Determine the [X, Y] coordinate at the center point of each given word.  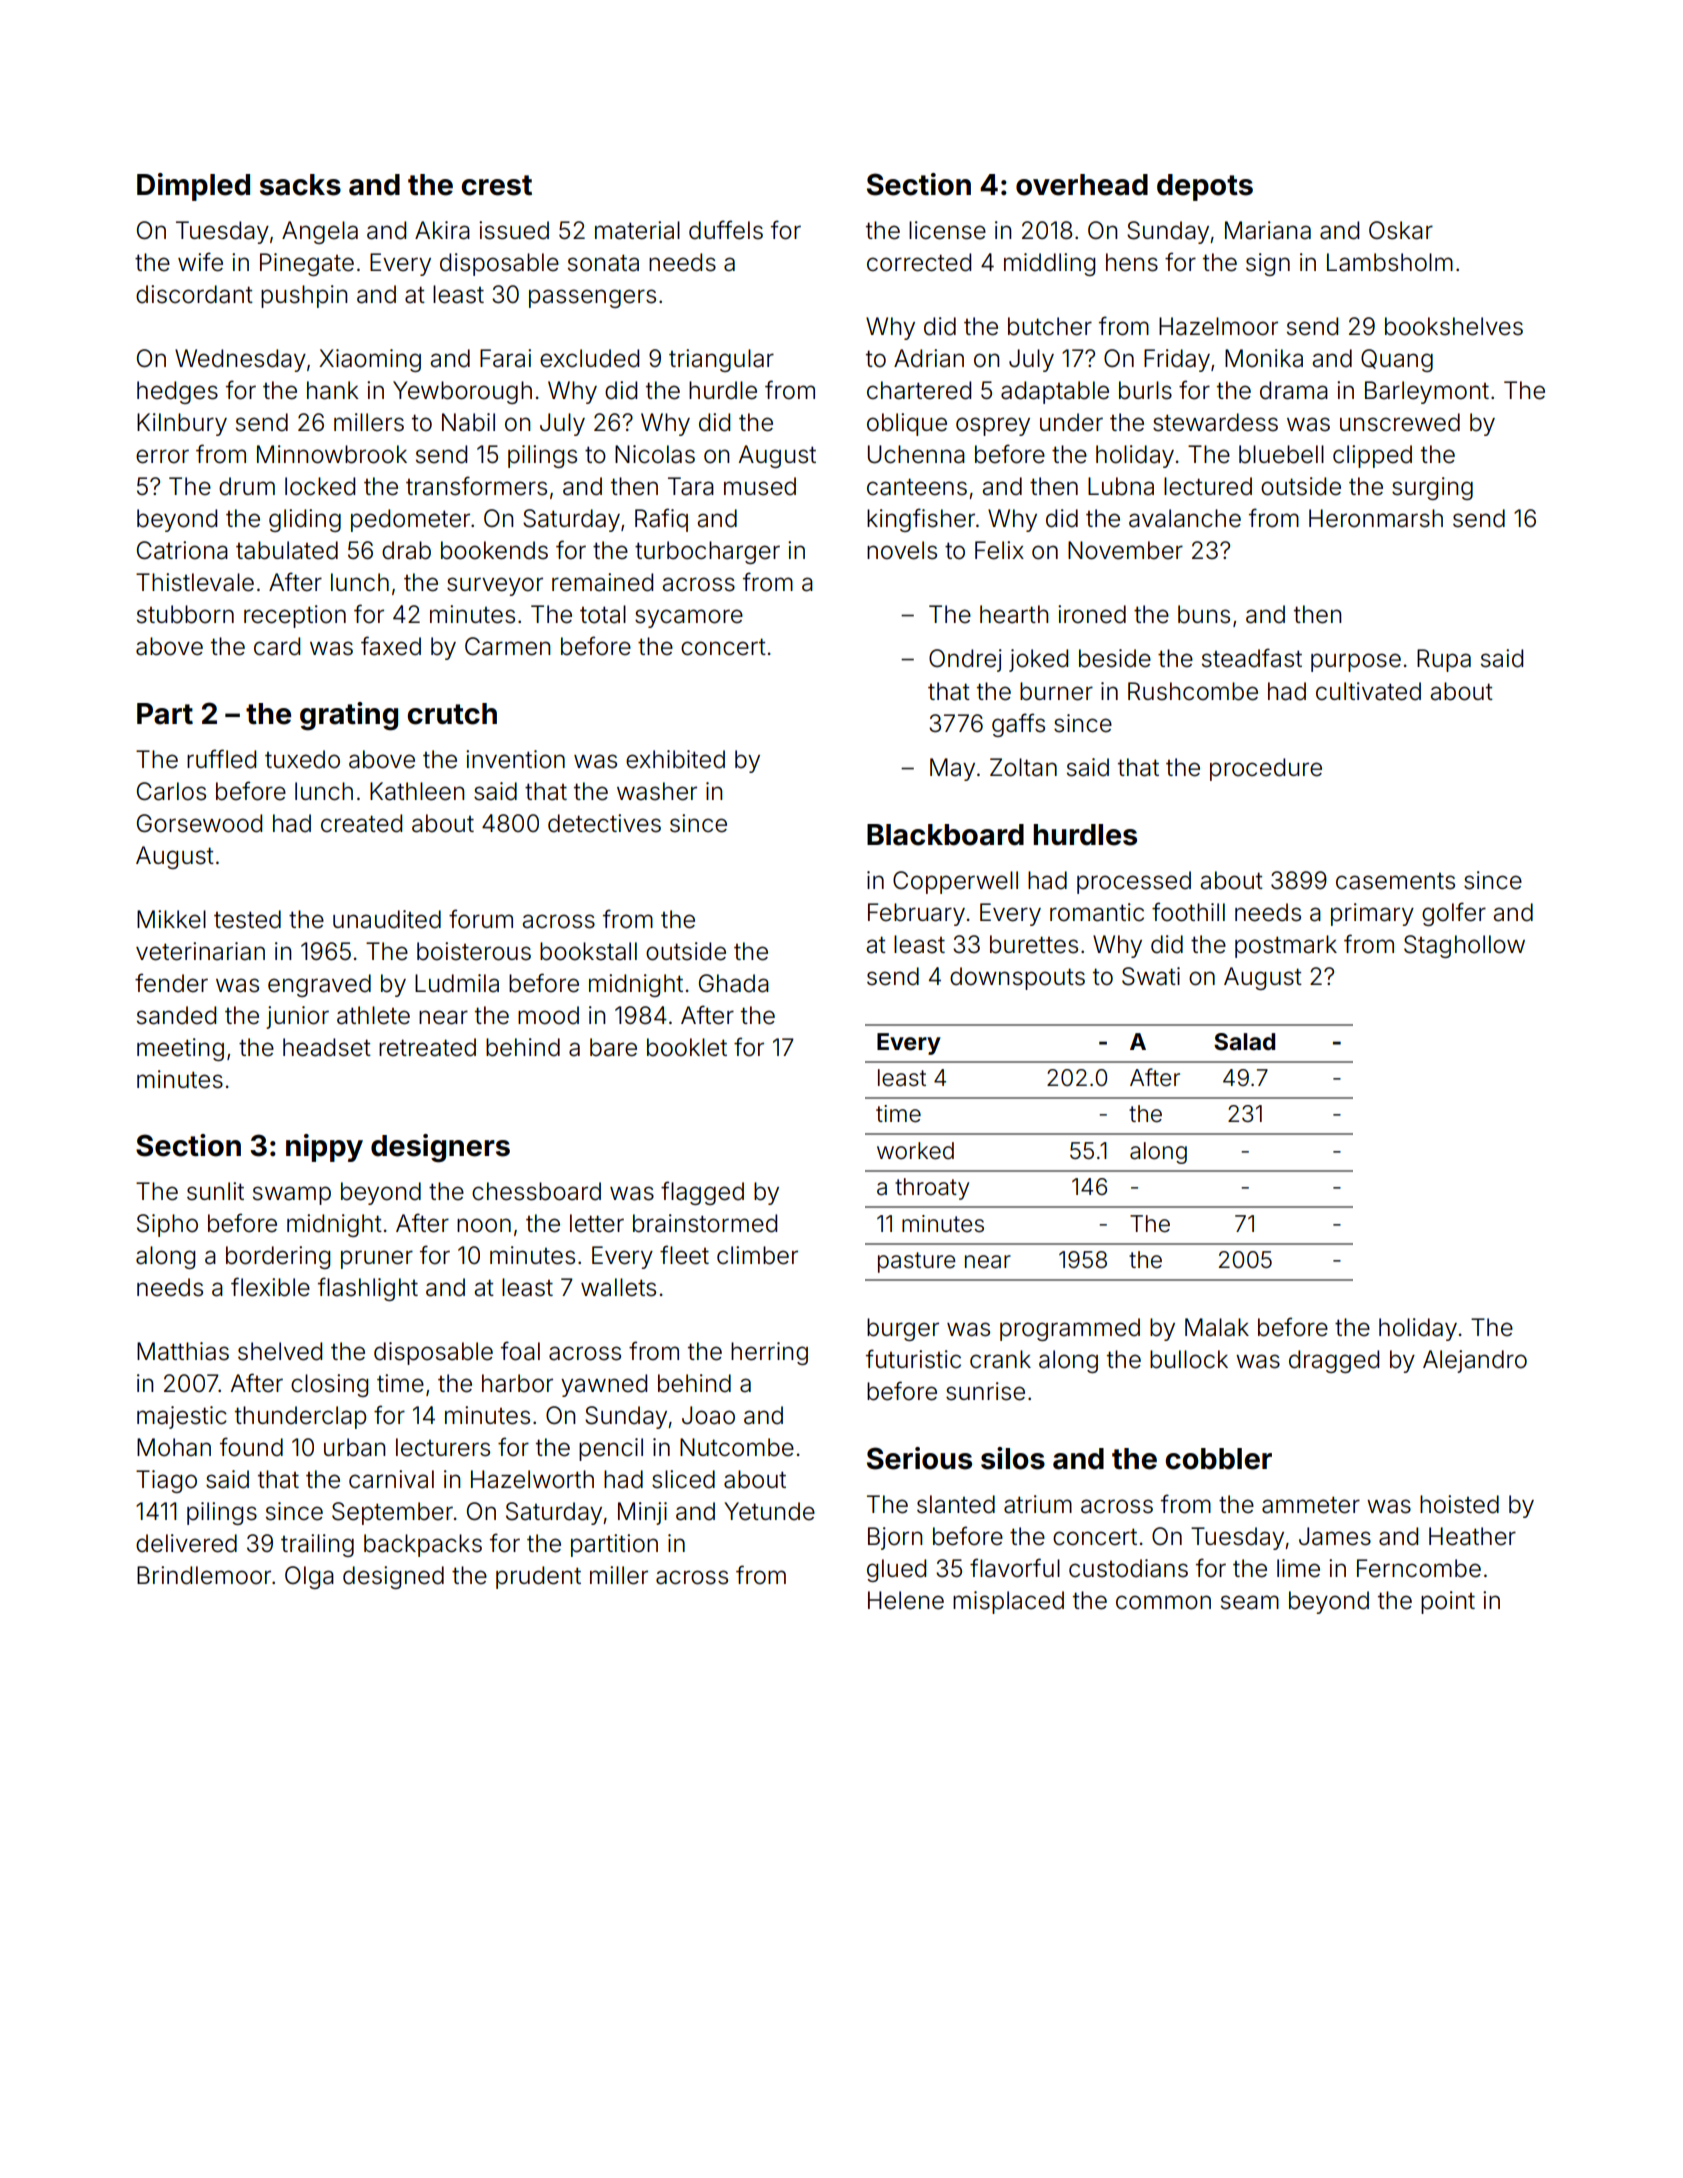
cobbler [1218, 1459]
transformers [476, 486]
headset [327, 1047]
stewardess [1215, 422]
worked [915, 1151]
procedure [1266, 769]
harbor [517, 1383]
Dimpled [193, 187]
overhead [1082, 185]
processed [1134, 882]
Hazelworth [532, 1479]
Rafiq [661, 520]
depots [1205, 187]
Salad [1244, 1042]
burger [903, 1329]
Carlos [171, 791]
